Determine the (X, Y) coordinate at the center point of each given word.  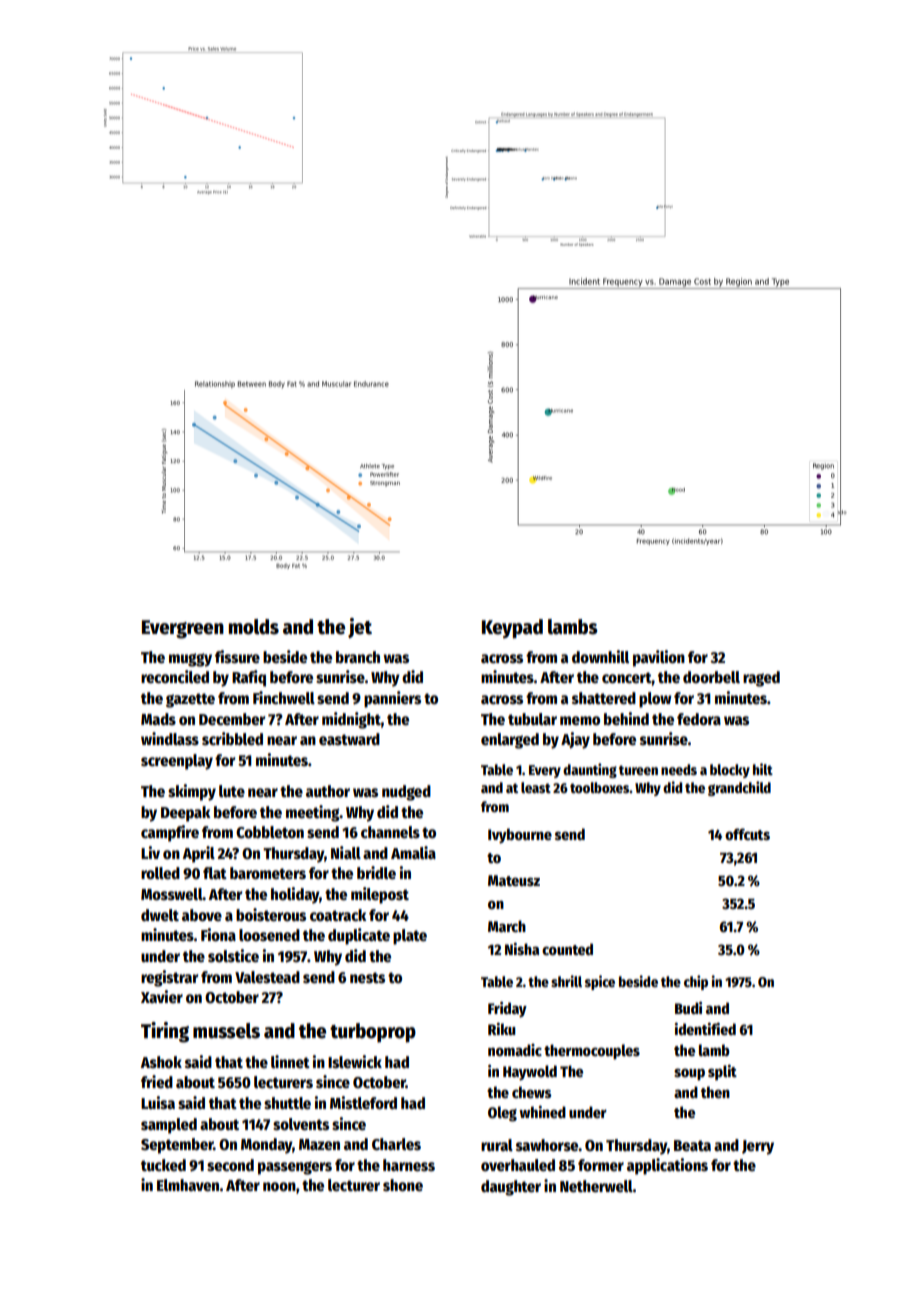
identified (705, 1029)
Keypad (512, 629)
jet (360, 628)
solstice (233, 956)
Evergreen (183, 629)
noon (279, 1187)
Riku (502, 1029)
